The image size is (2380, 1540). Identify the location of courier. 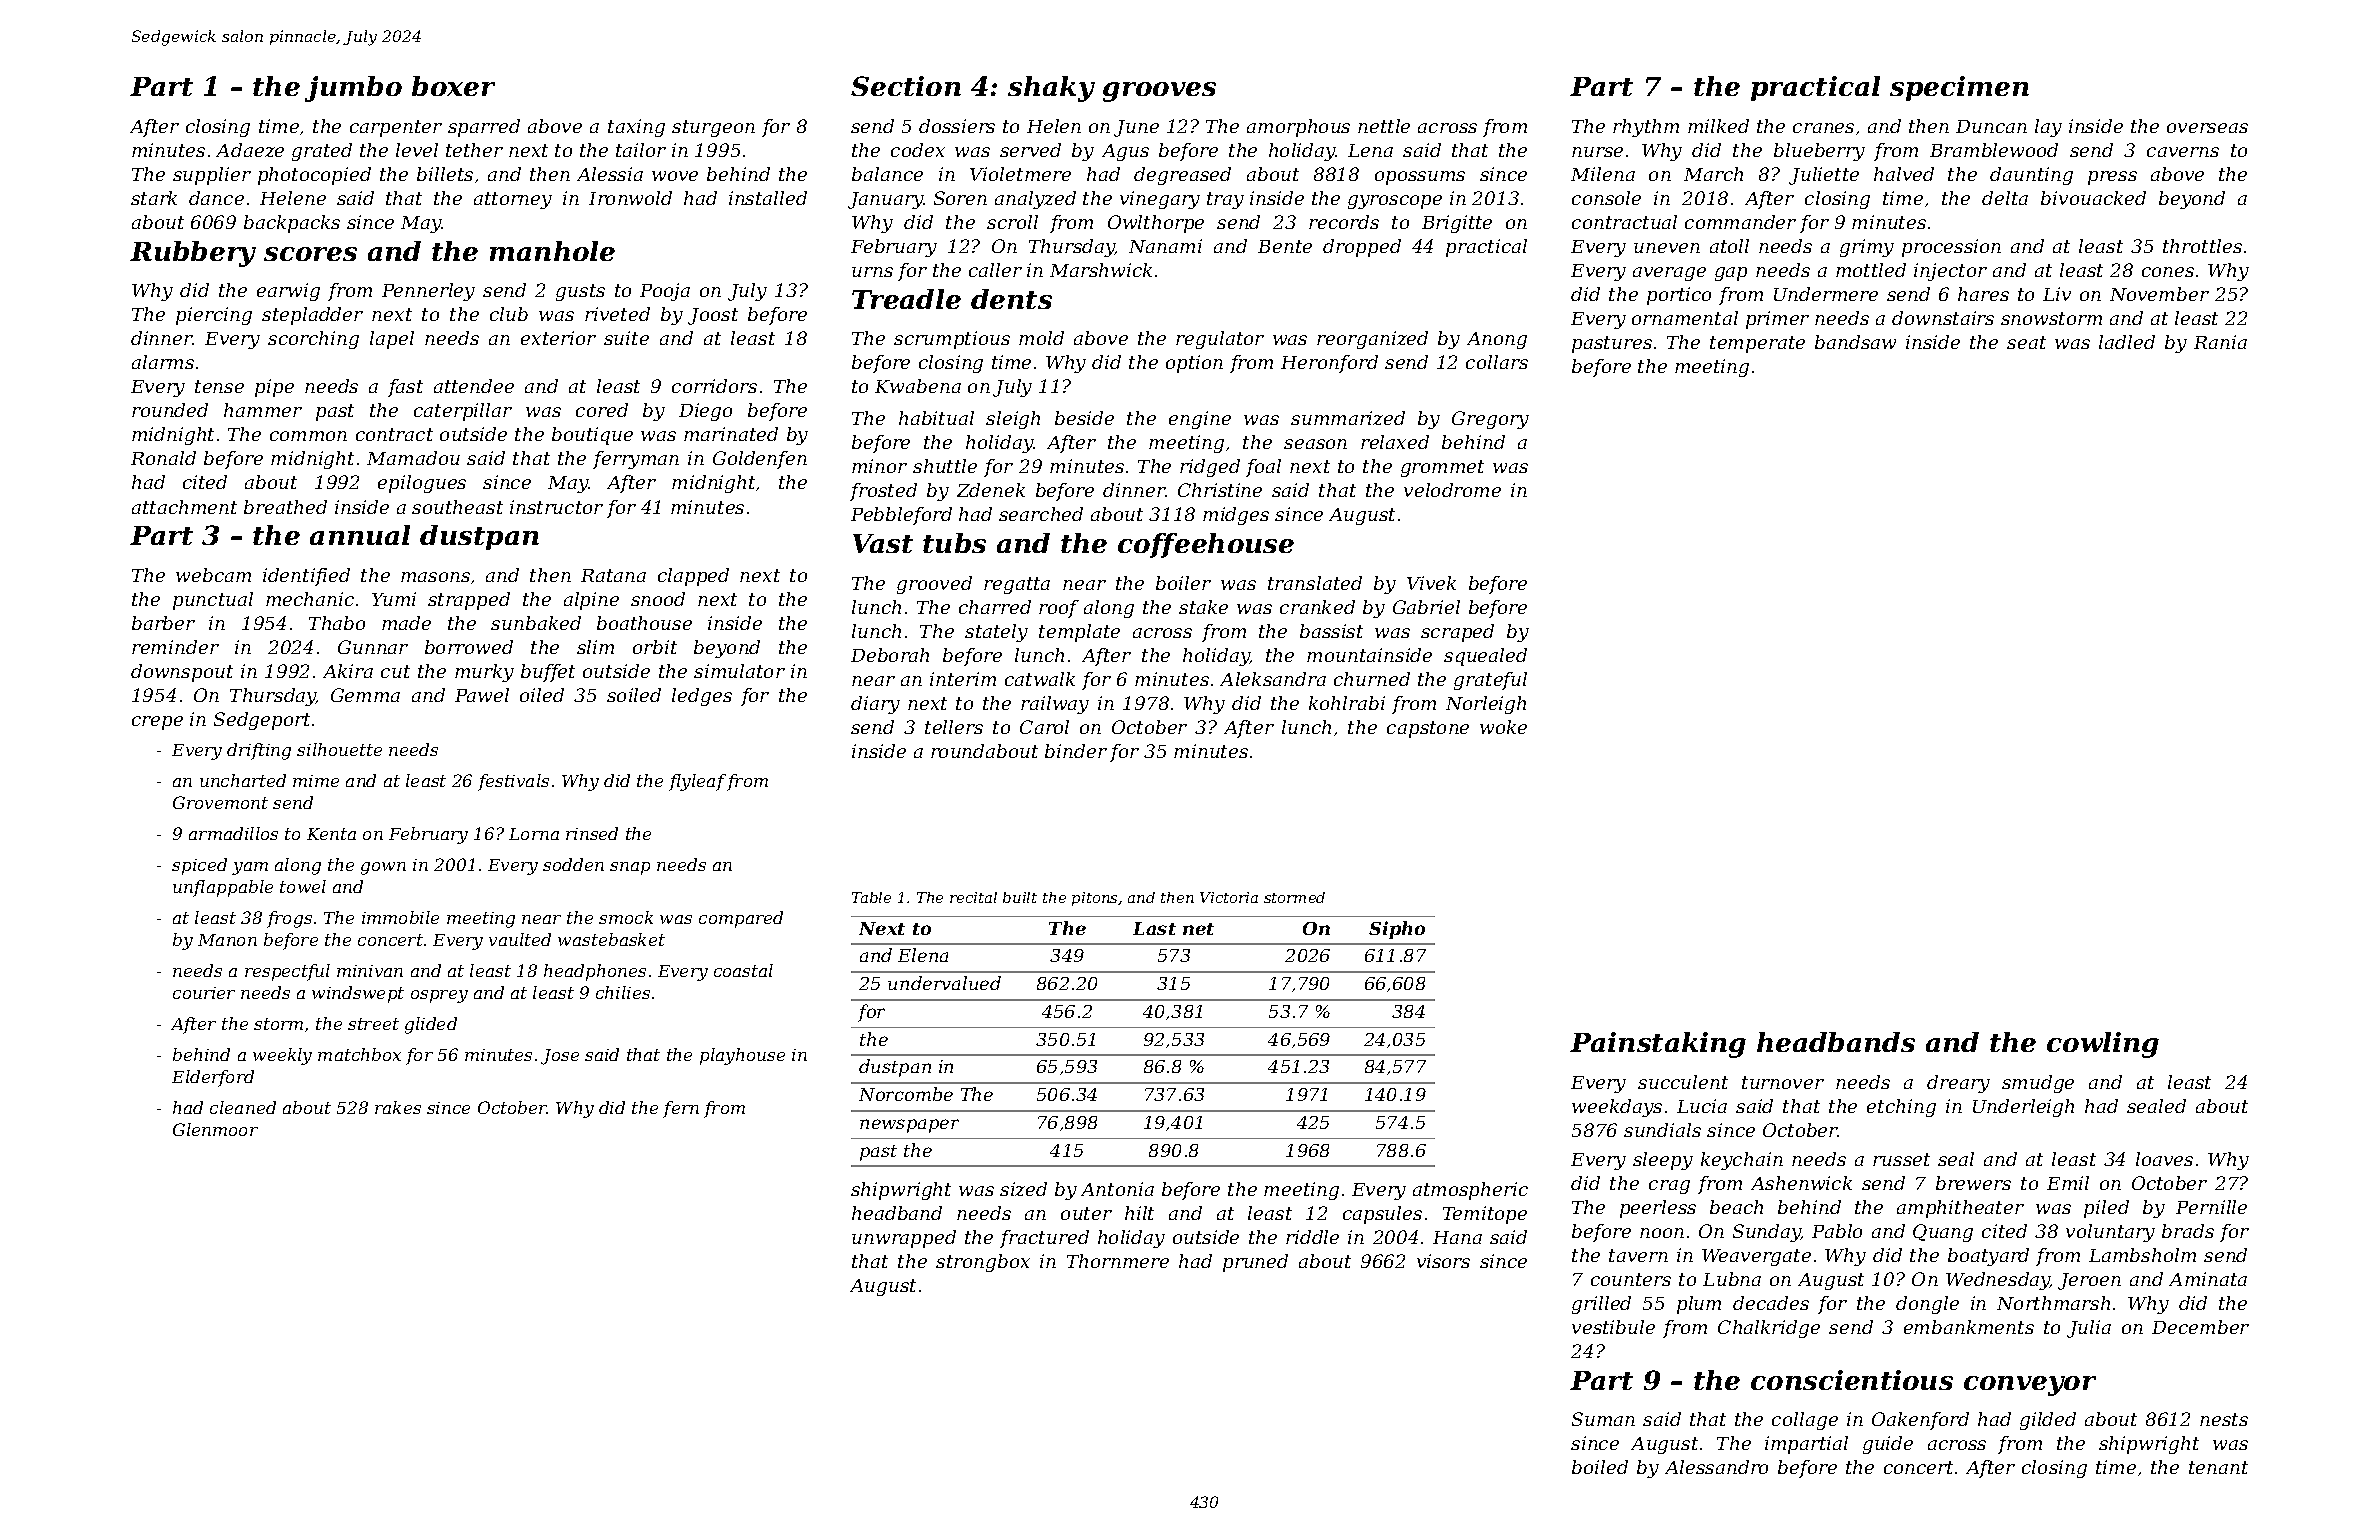
(204, 993).
